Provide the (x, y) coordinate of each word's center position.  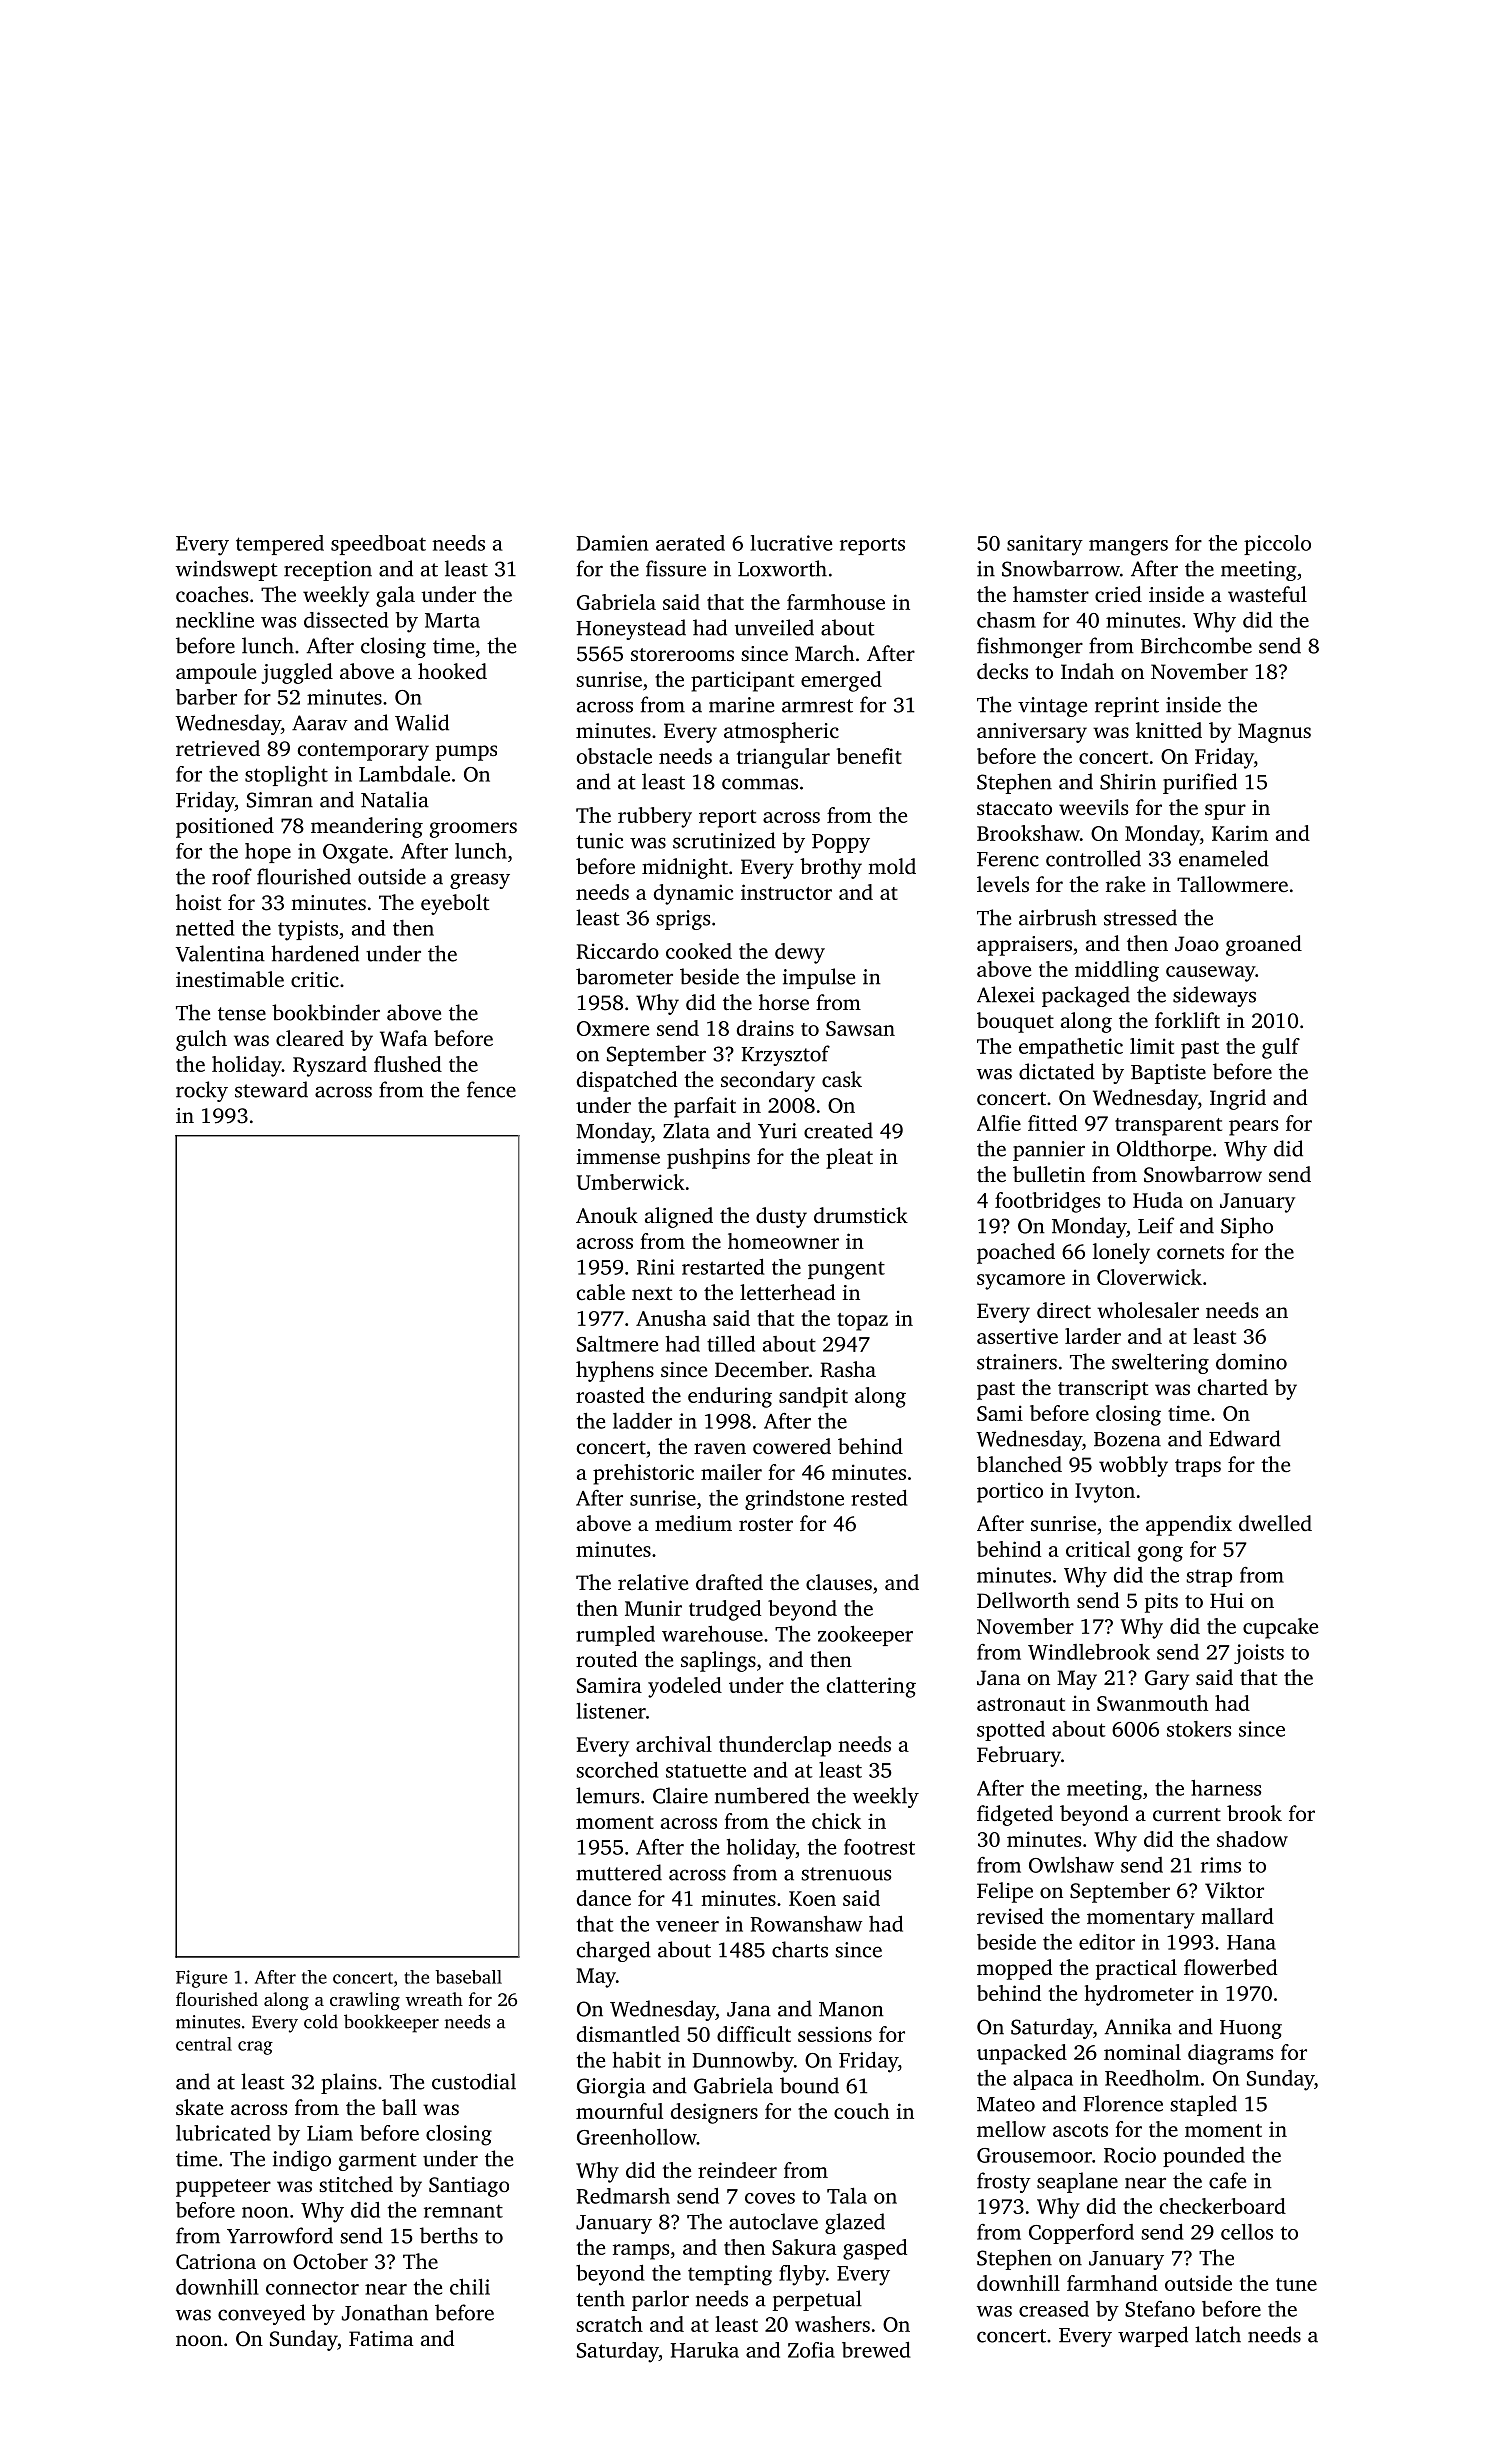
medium (693, 1523)
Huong (1251, 2029)
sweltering (1160, 1363)
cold (321, 2021)
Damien (612, 543)
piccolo (1277, 545)
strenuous (846, 1874)
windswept (227, 570)
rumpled (615, 1636)
